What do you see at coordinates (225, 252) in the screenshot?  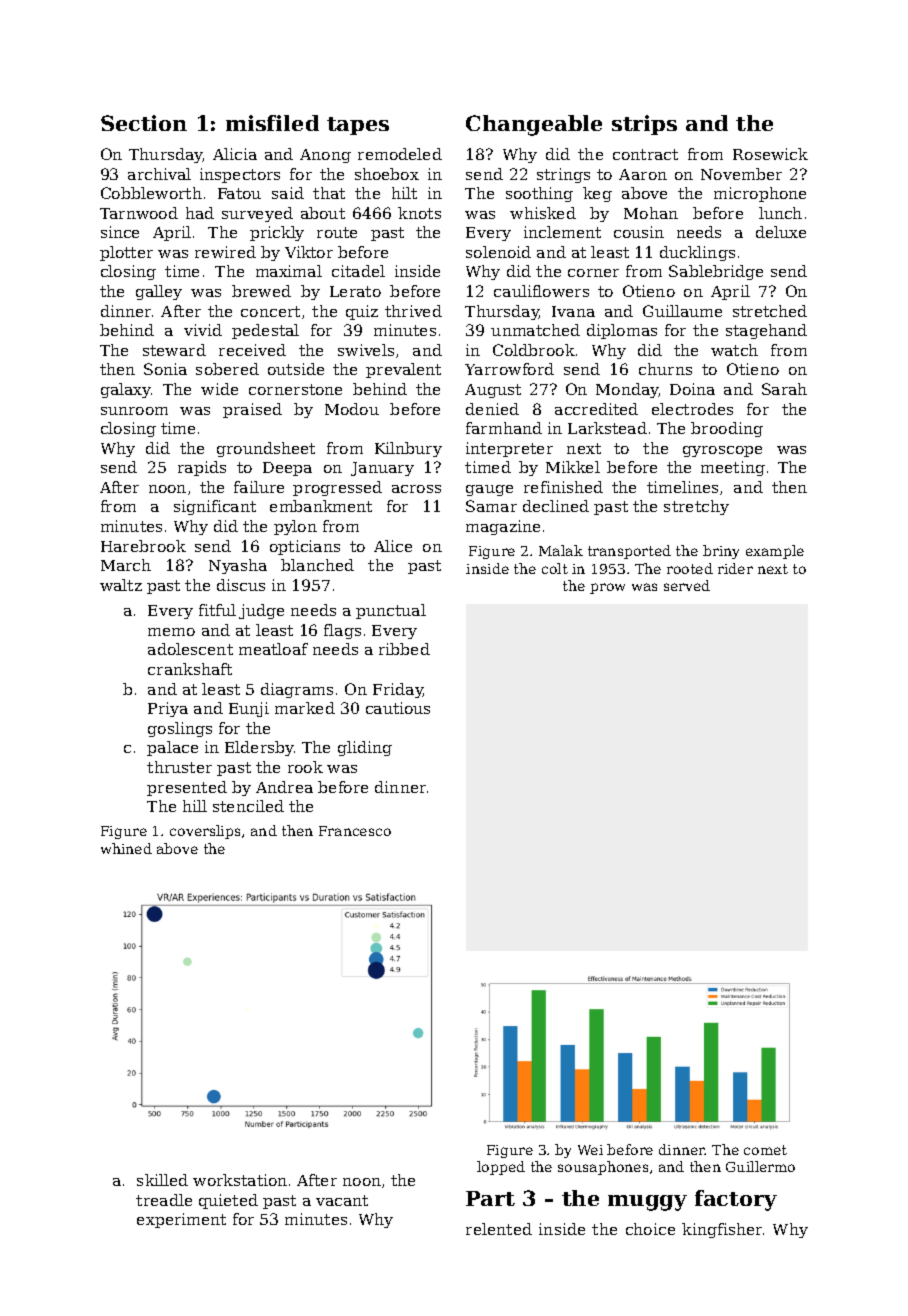 I see `rewired` at bounding box center [225, 252].
